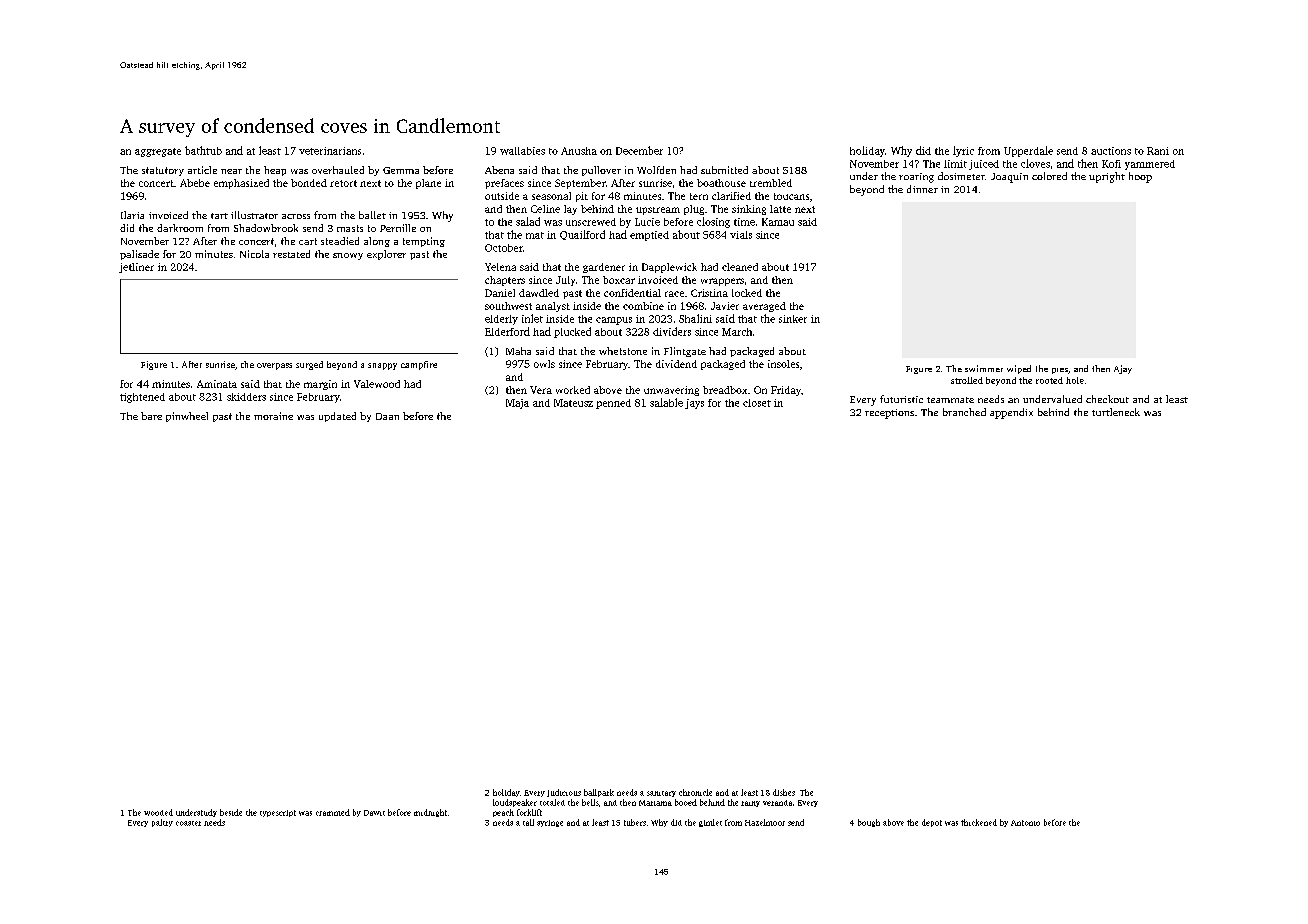 The image size is (1308, 924). Describe the element at coordinates (1009, 178) in the screenshot. I see `Joaquin` at that location.
